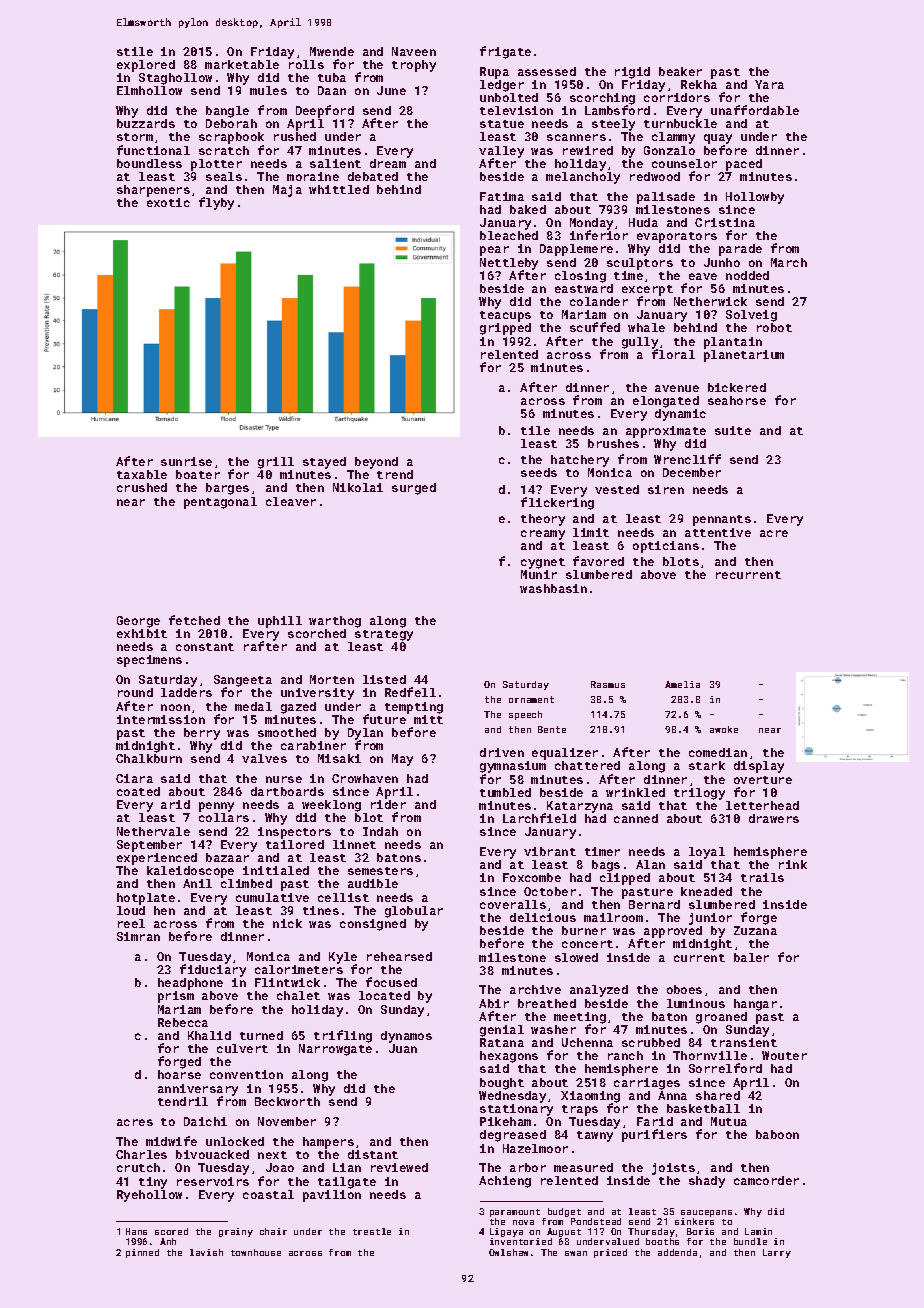  What do you see at coordinates (608, 684) in the page?
I see `Rasmus` at bounding box center [608, 684].
